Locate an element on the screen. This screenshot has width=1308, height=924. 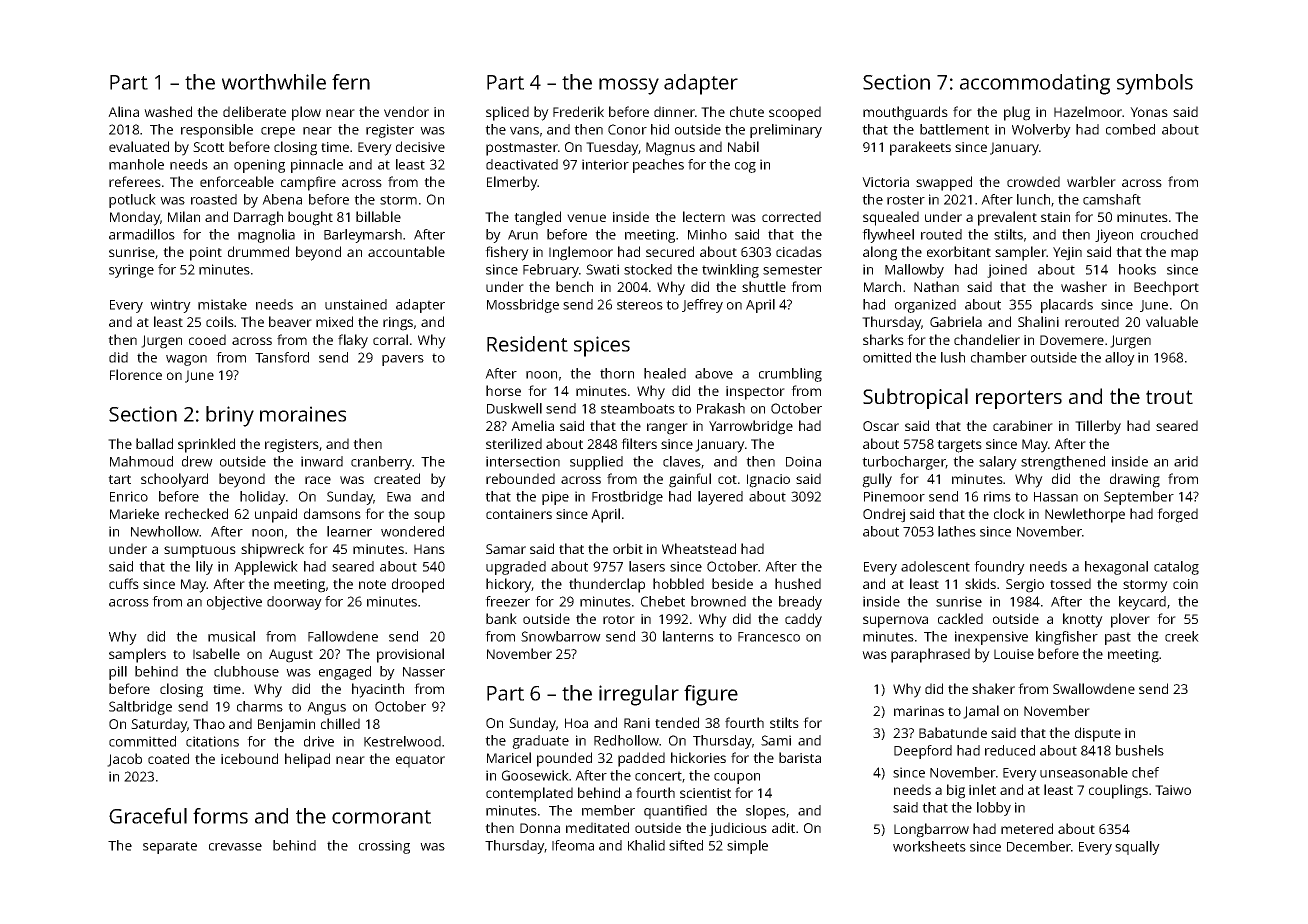
preliminary is located at coordinates (786, 131).
